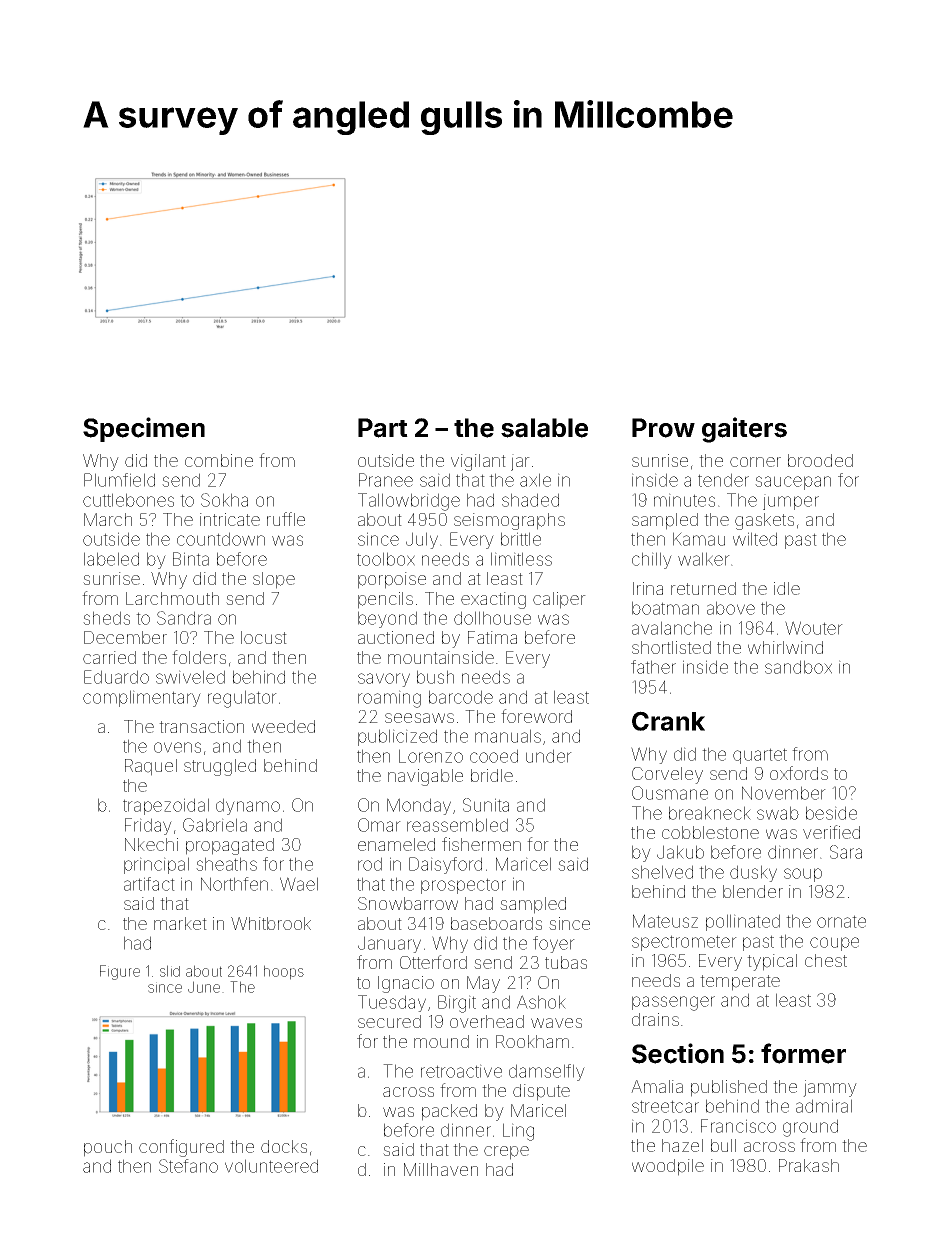 The width and height of the screenshot is (952, 1233). What do you see at coordinates (544, 428) in the screenshot?
I see `salable` at bounding box center [544, 428].
